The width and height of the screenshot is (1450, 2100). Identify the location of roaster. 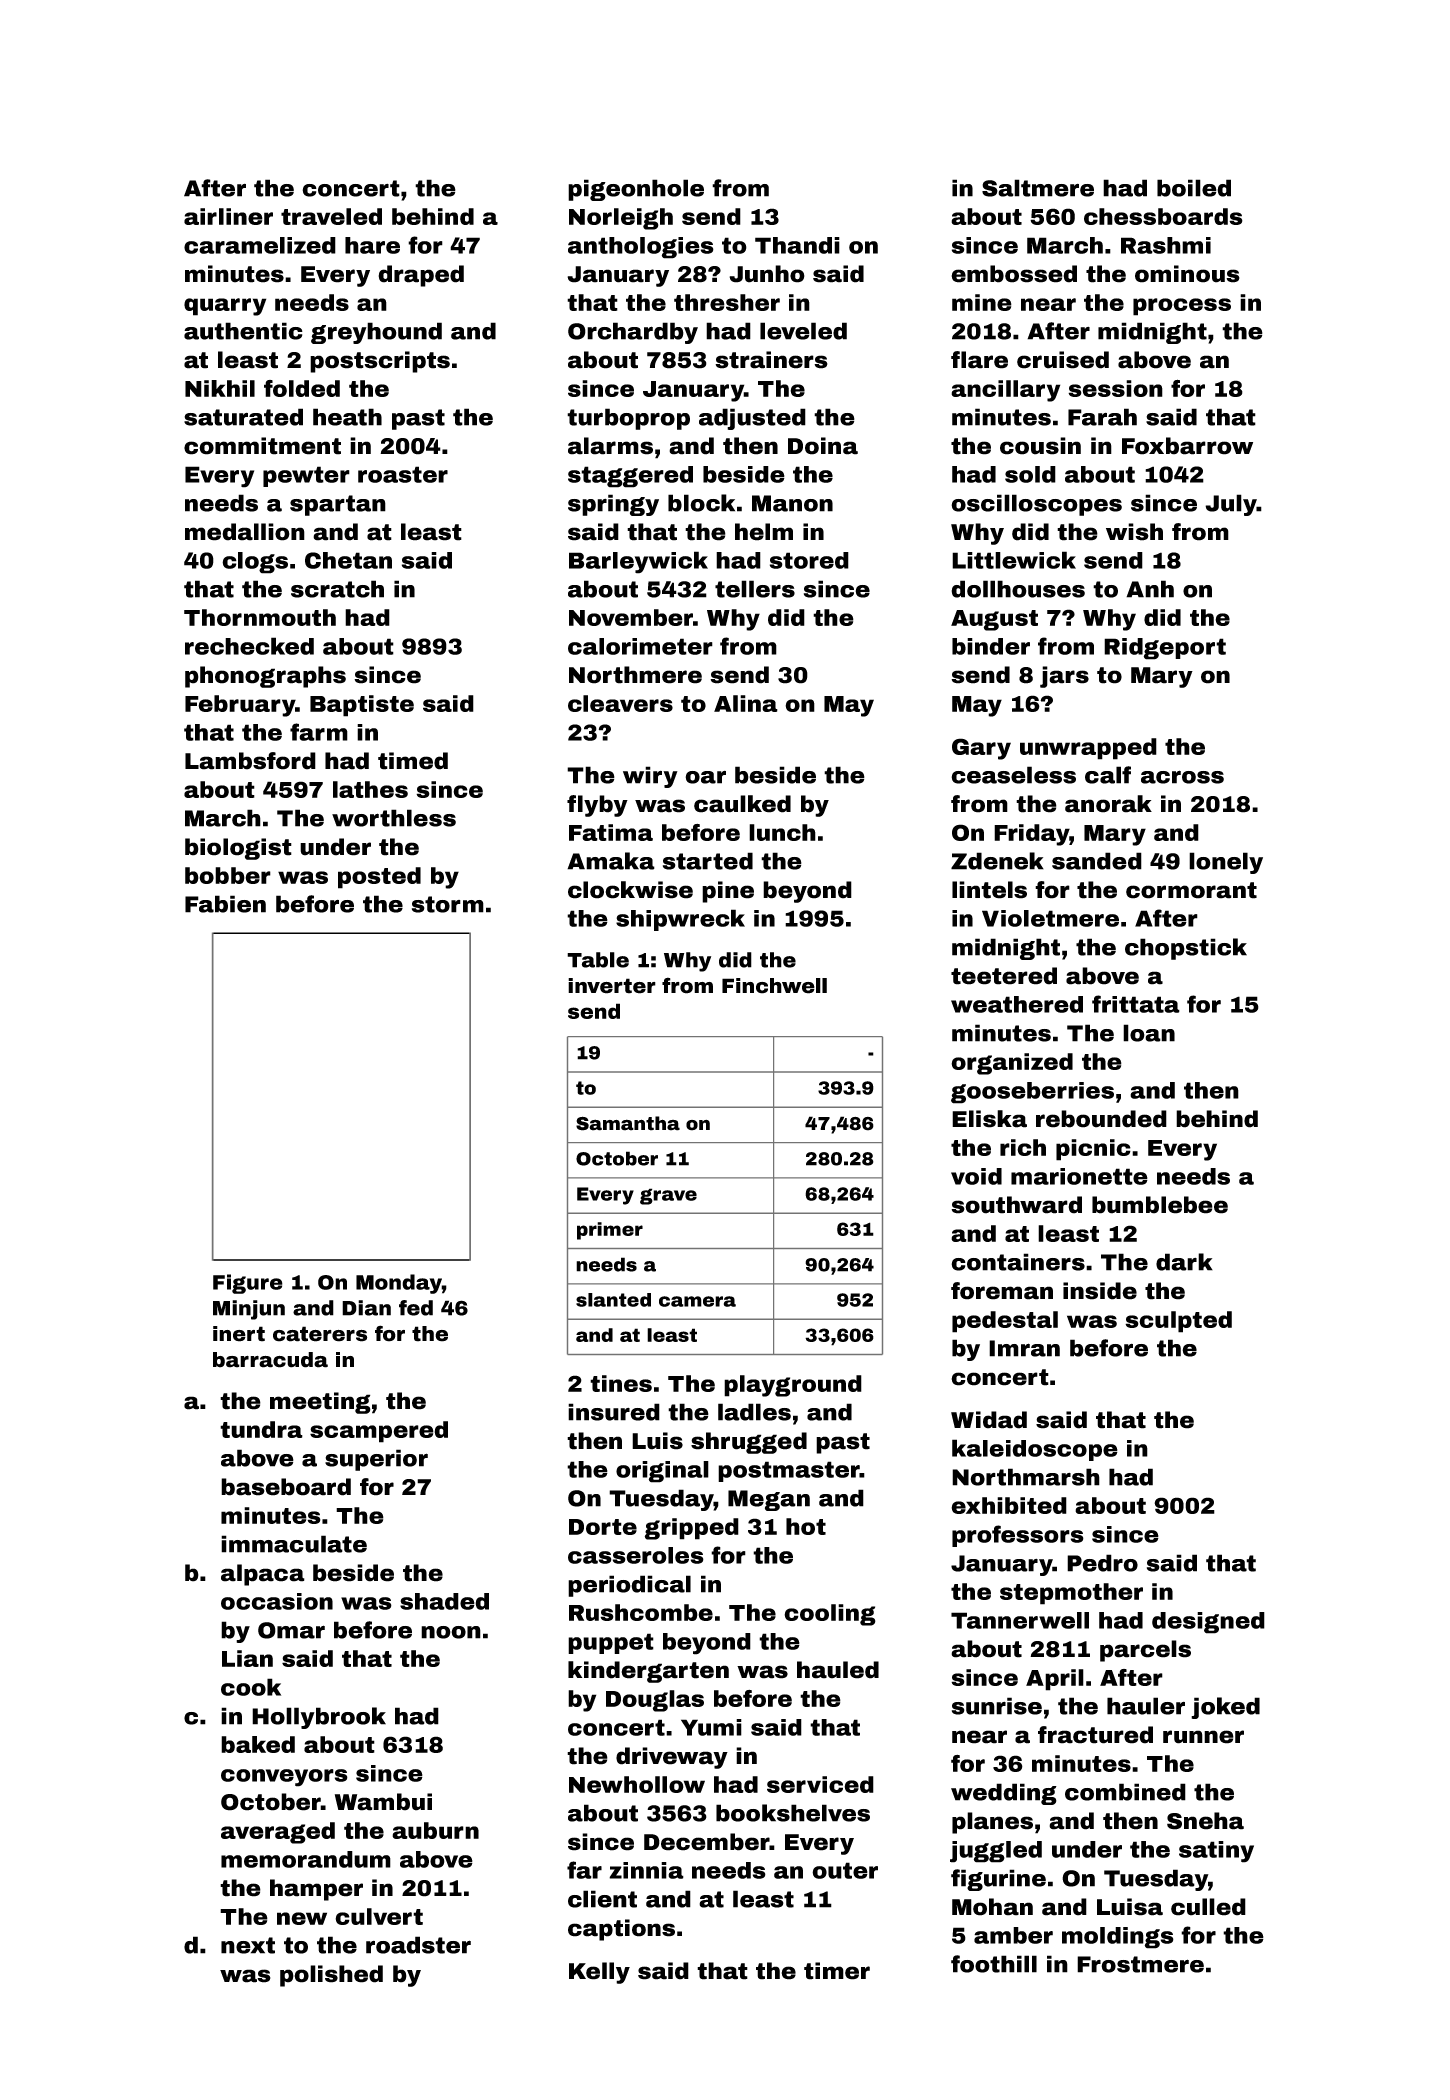
(403, 474).
